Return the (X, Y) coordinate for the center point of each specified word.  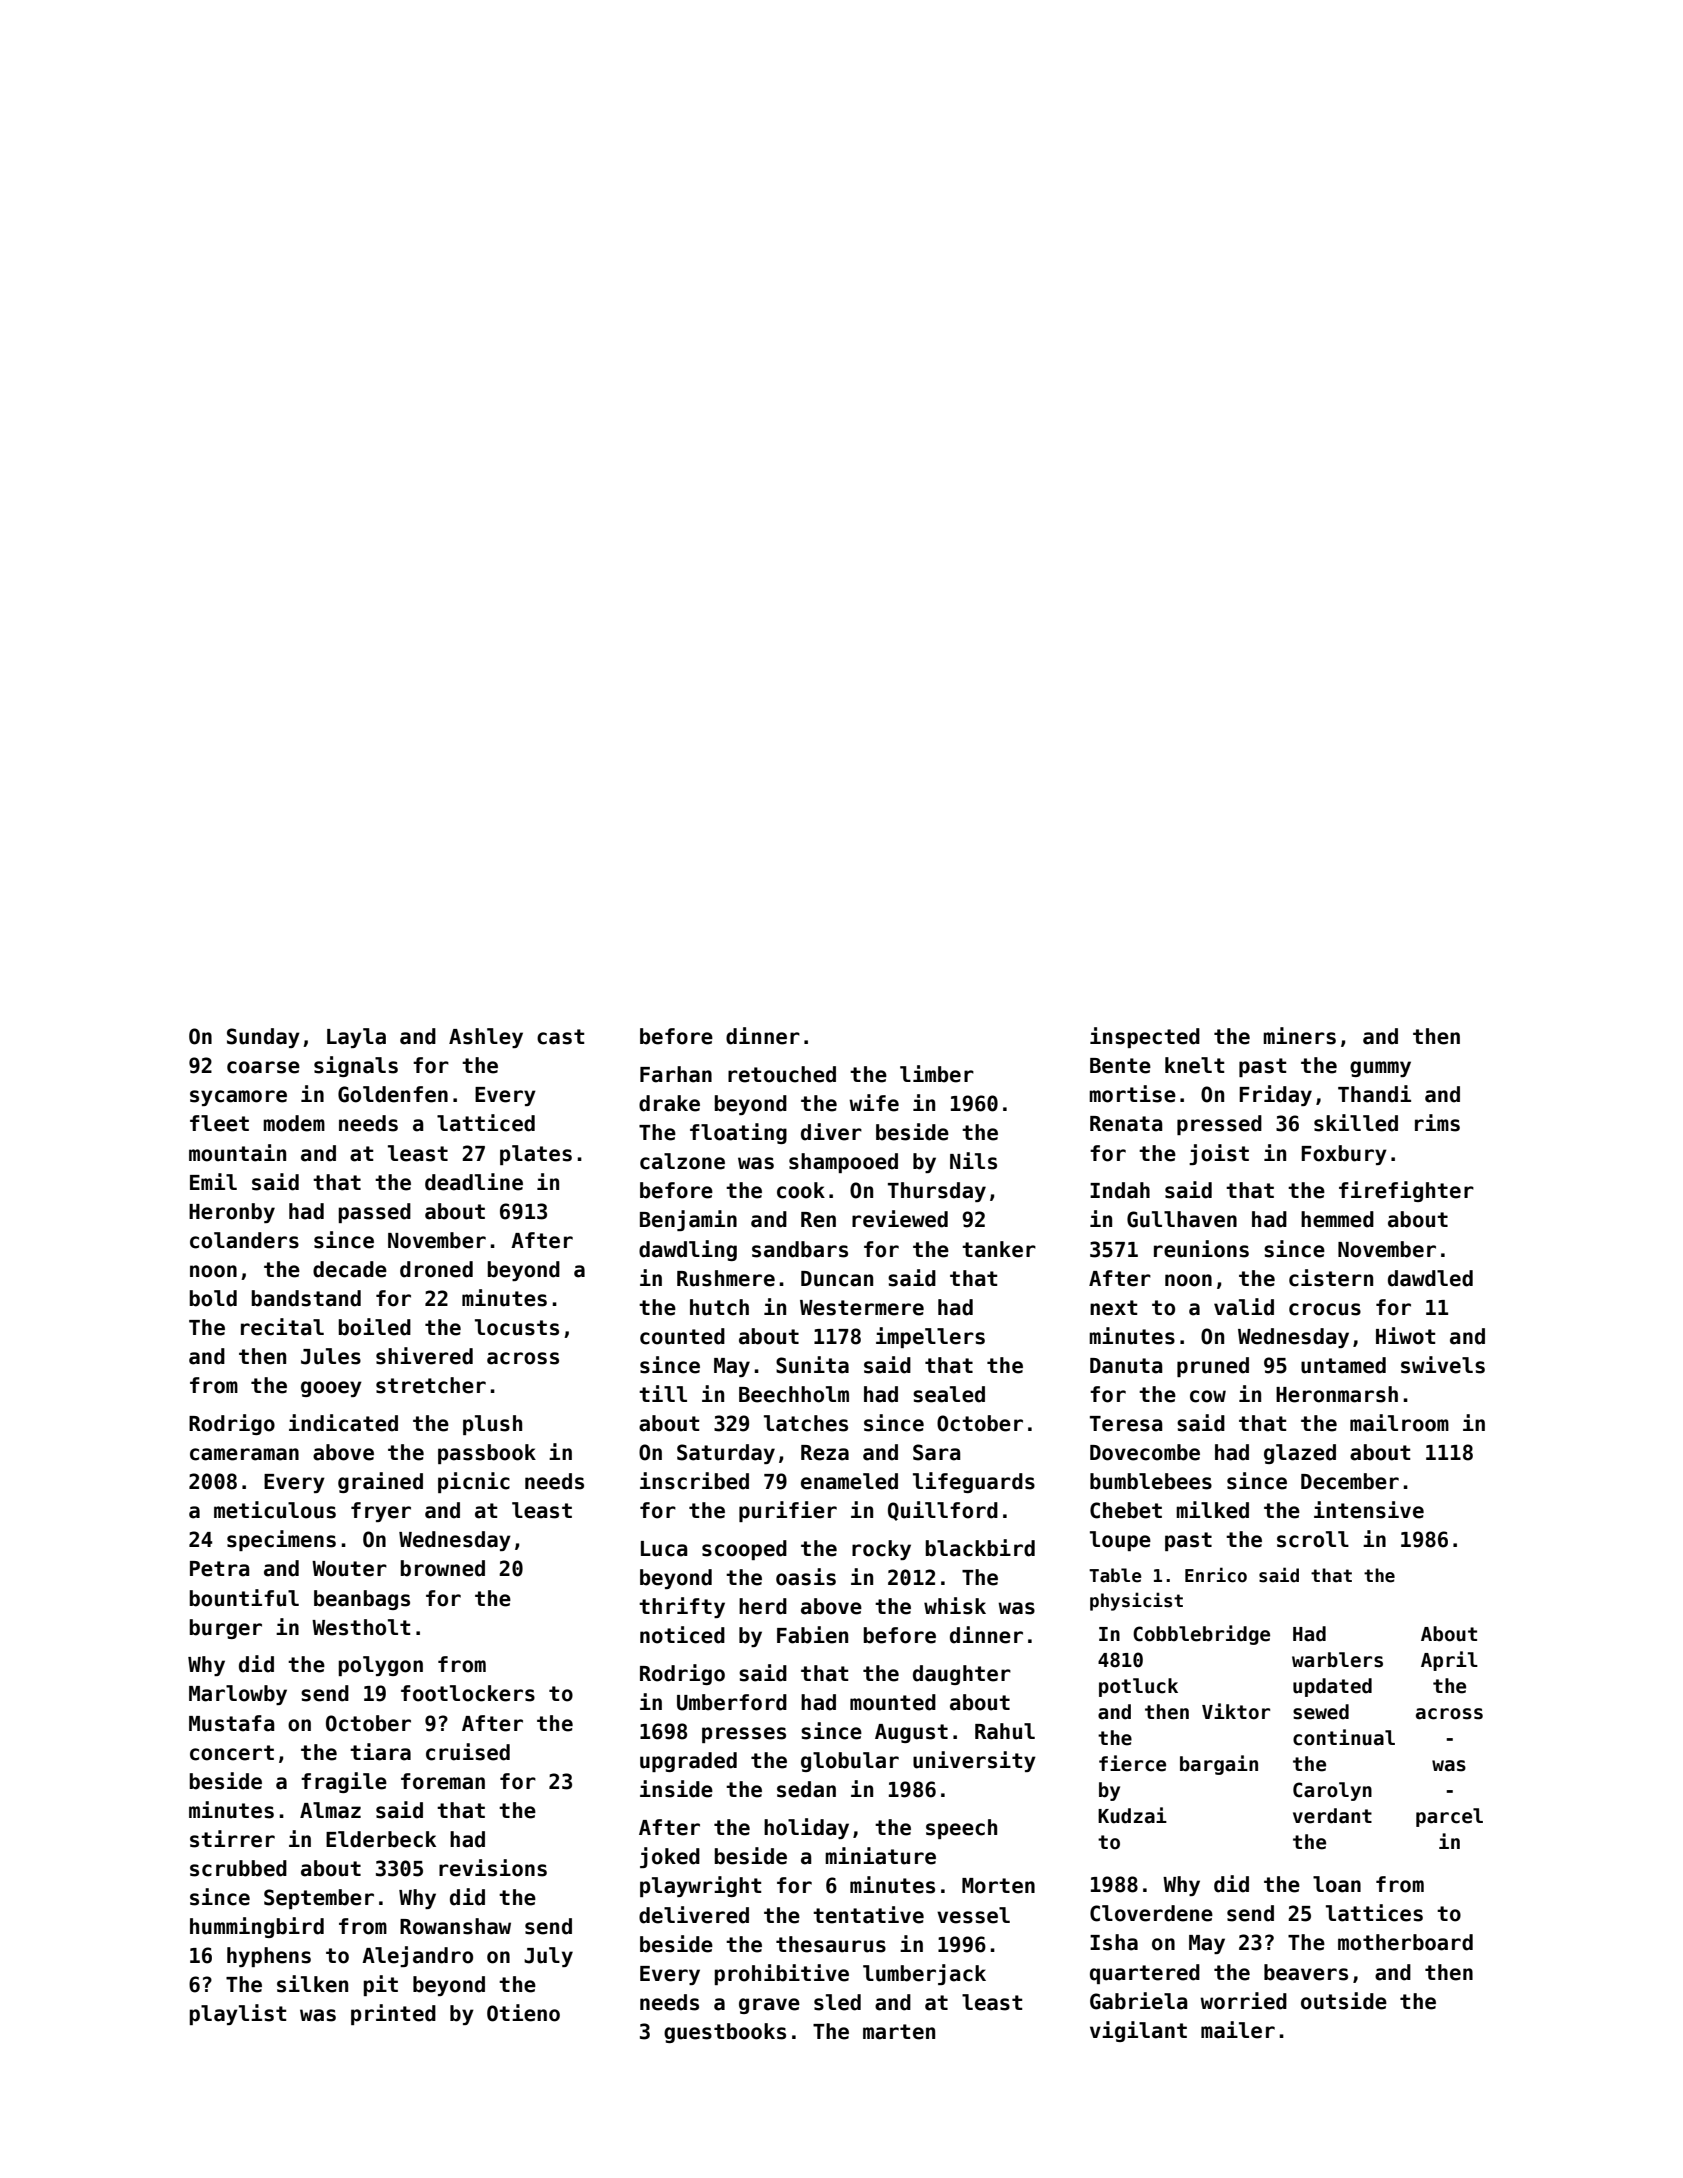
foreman (443, 1781)
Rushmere (726, 1278)
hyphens (269, 1957)
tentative (868, 1915)
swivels (1443, 1365)
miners (1299, 1036)
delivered (694, 1915)
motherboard (1405, 1942)
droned (436, 1269)
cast (560, 1037)
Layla (356, 1038)
